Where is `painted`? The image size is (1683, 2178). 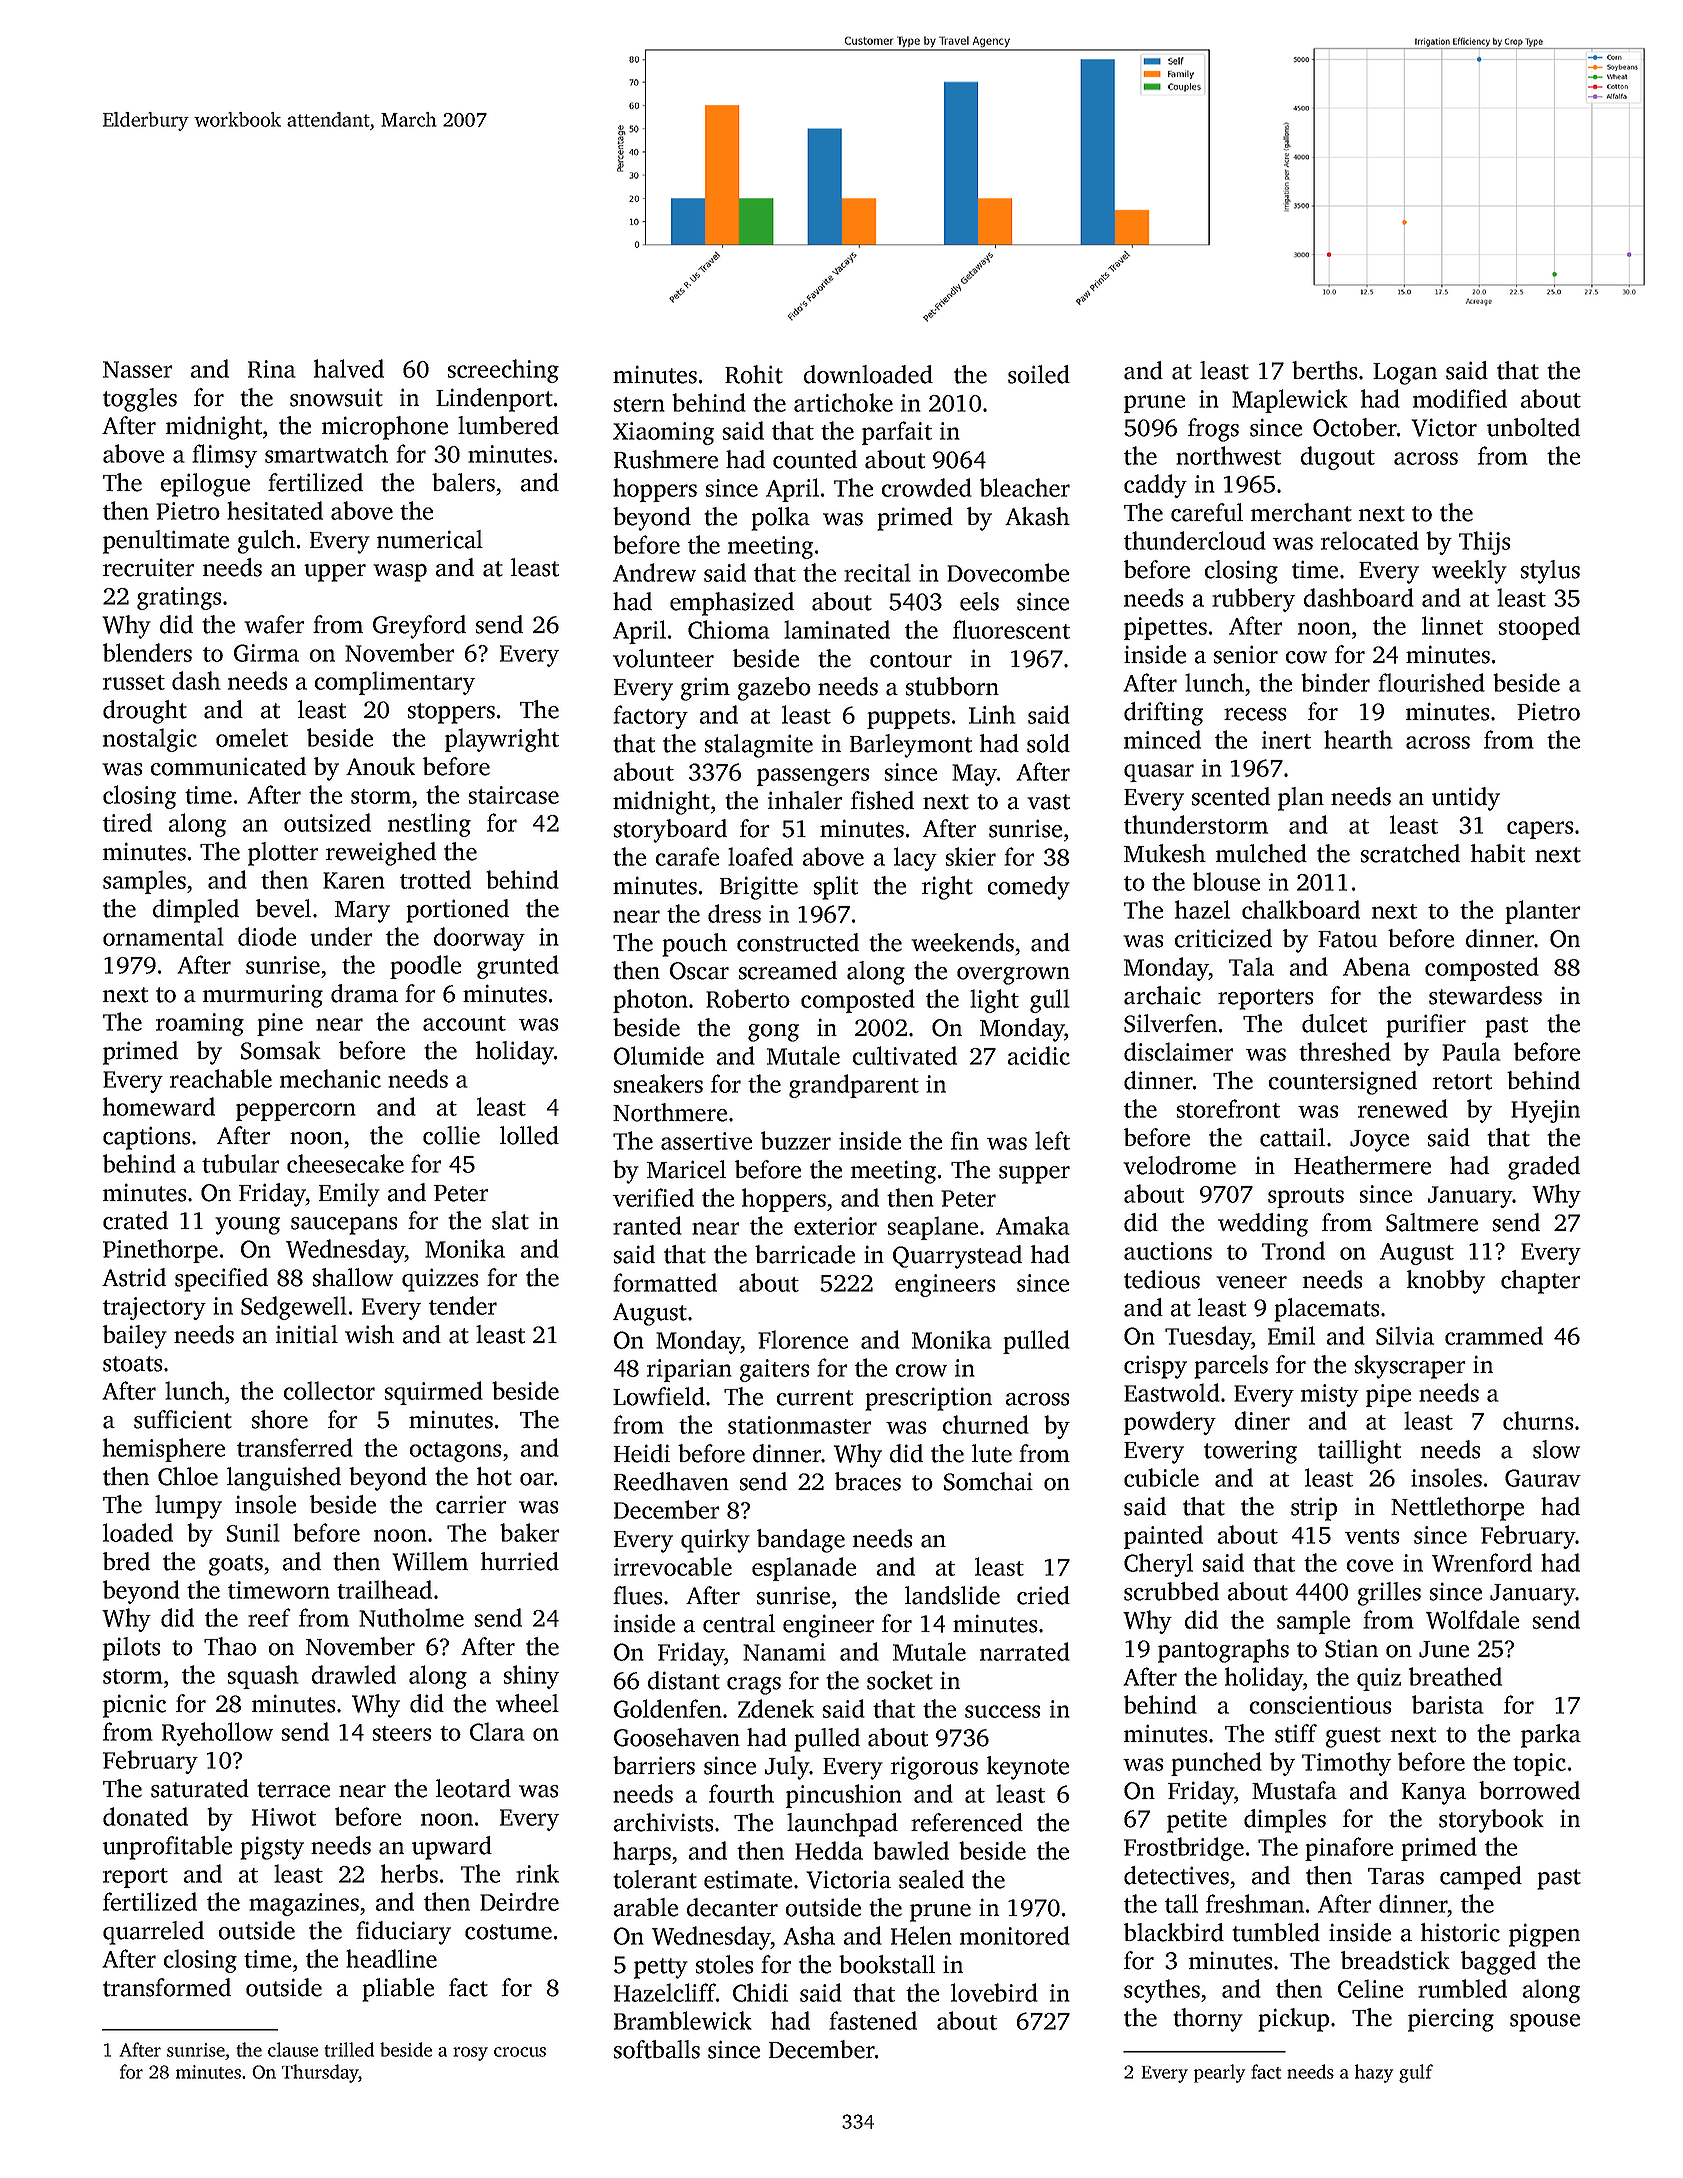
painted is located at coordinates (1163, 1537).
